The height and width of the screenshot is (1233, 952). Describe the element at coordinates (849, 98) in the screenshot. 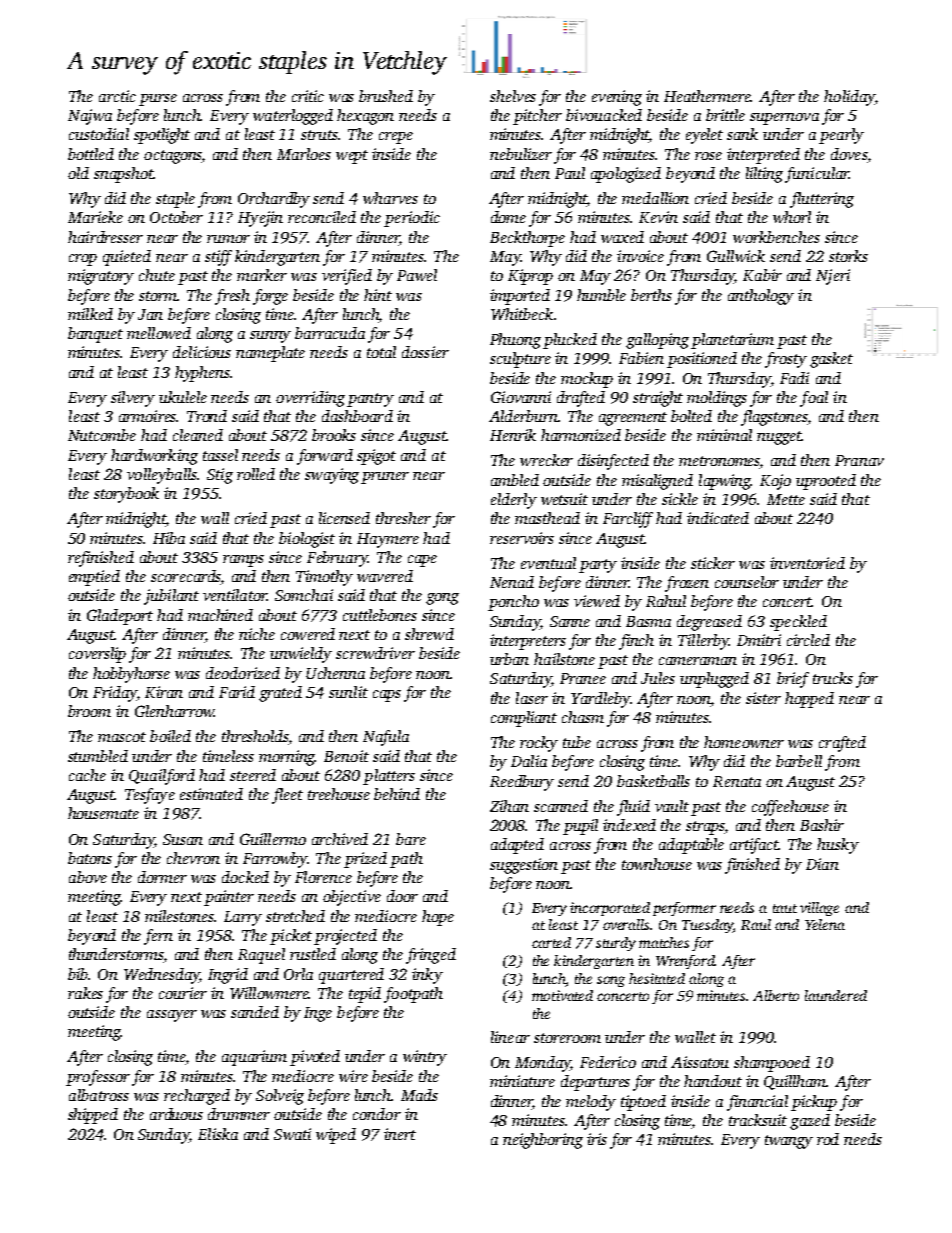

I see `holiday` at that location.
